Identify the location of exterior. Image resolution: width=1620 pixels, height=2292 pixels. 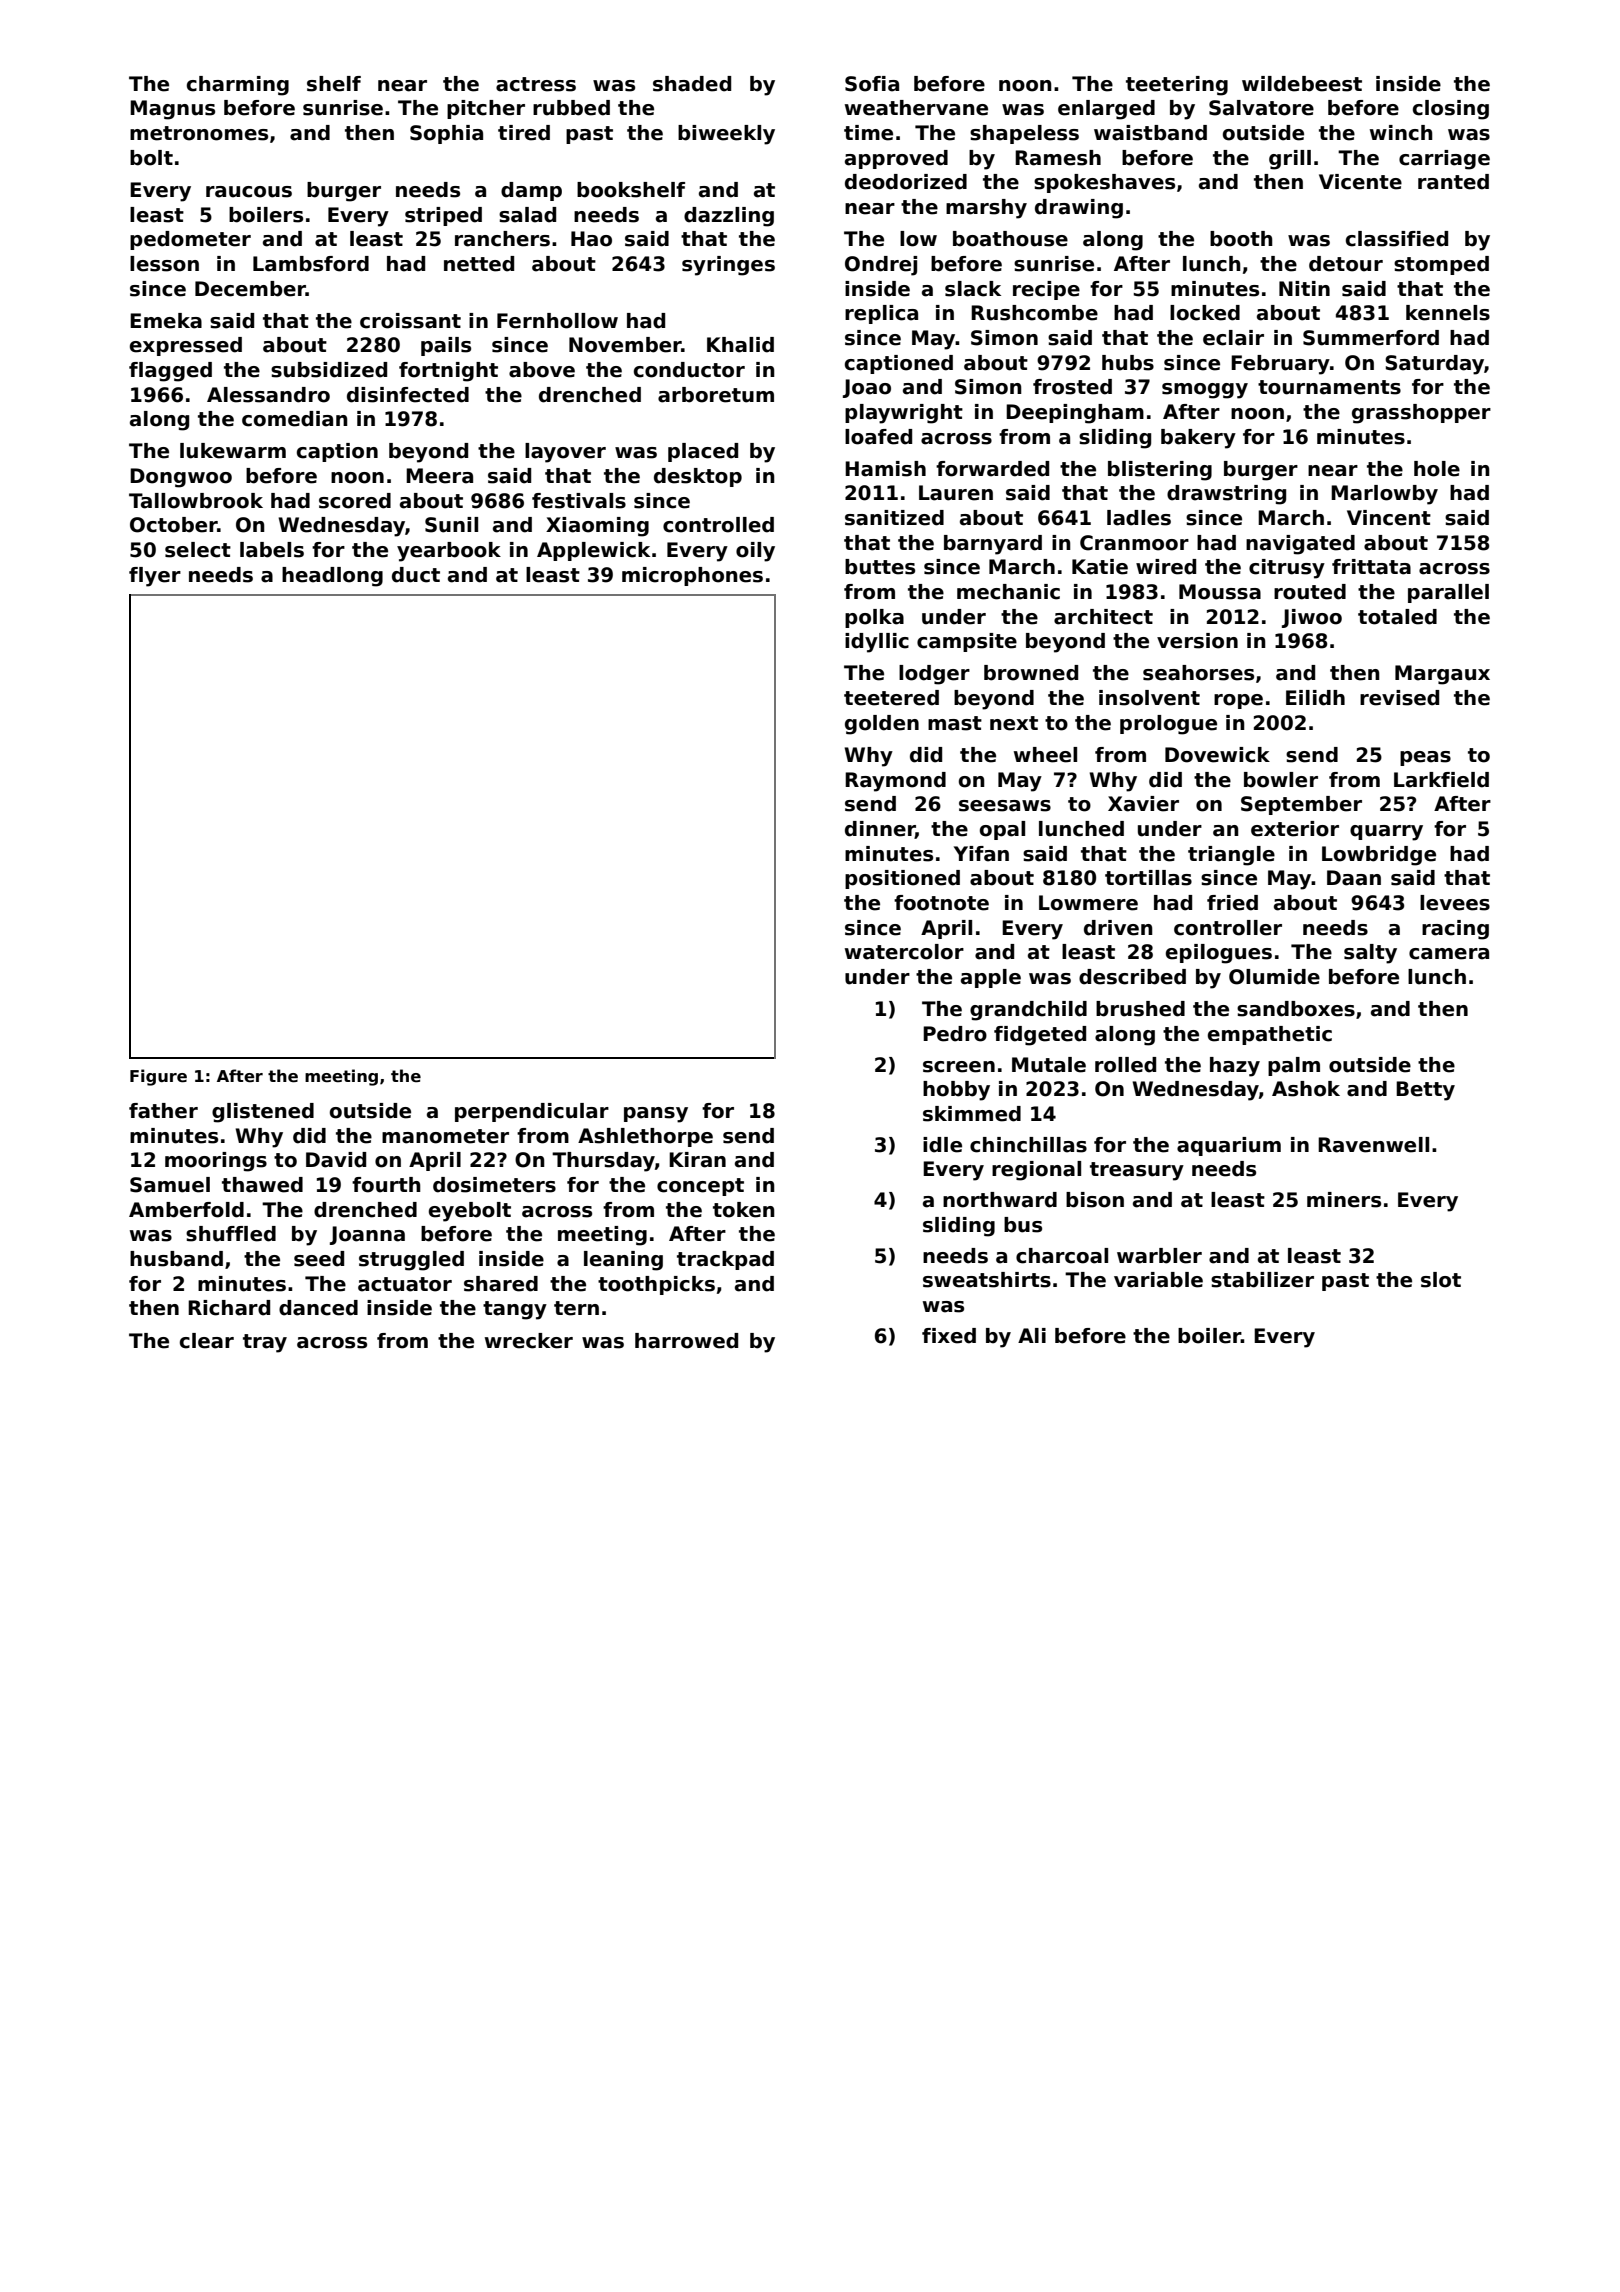
(1295, 829).
